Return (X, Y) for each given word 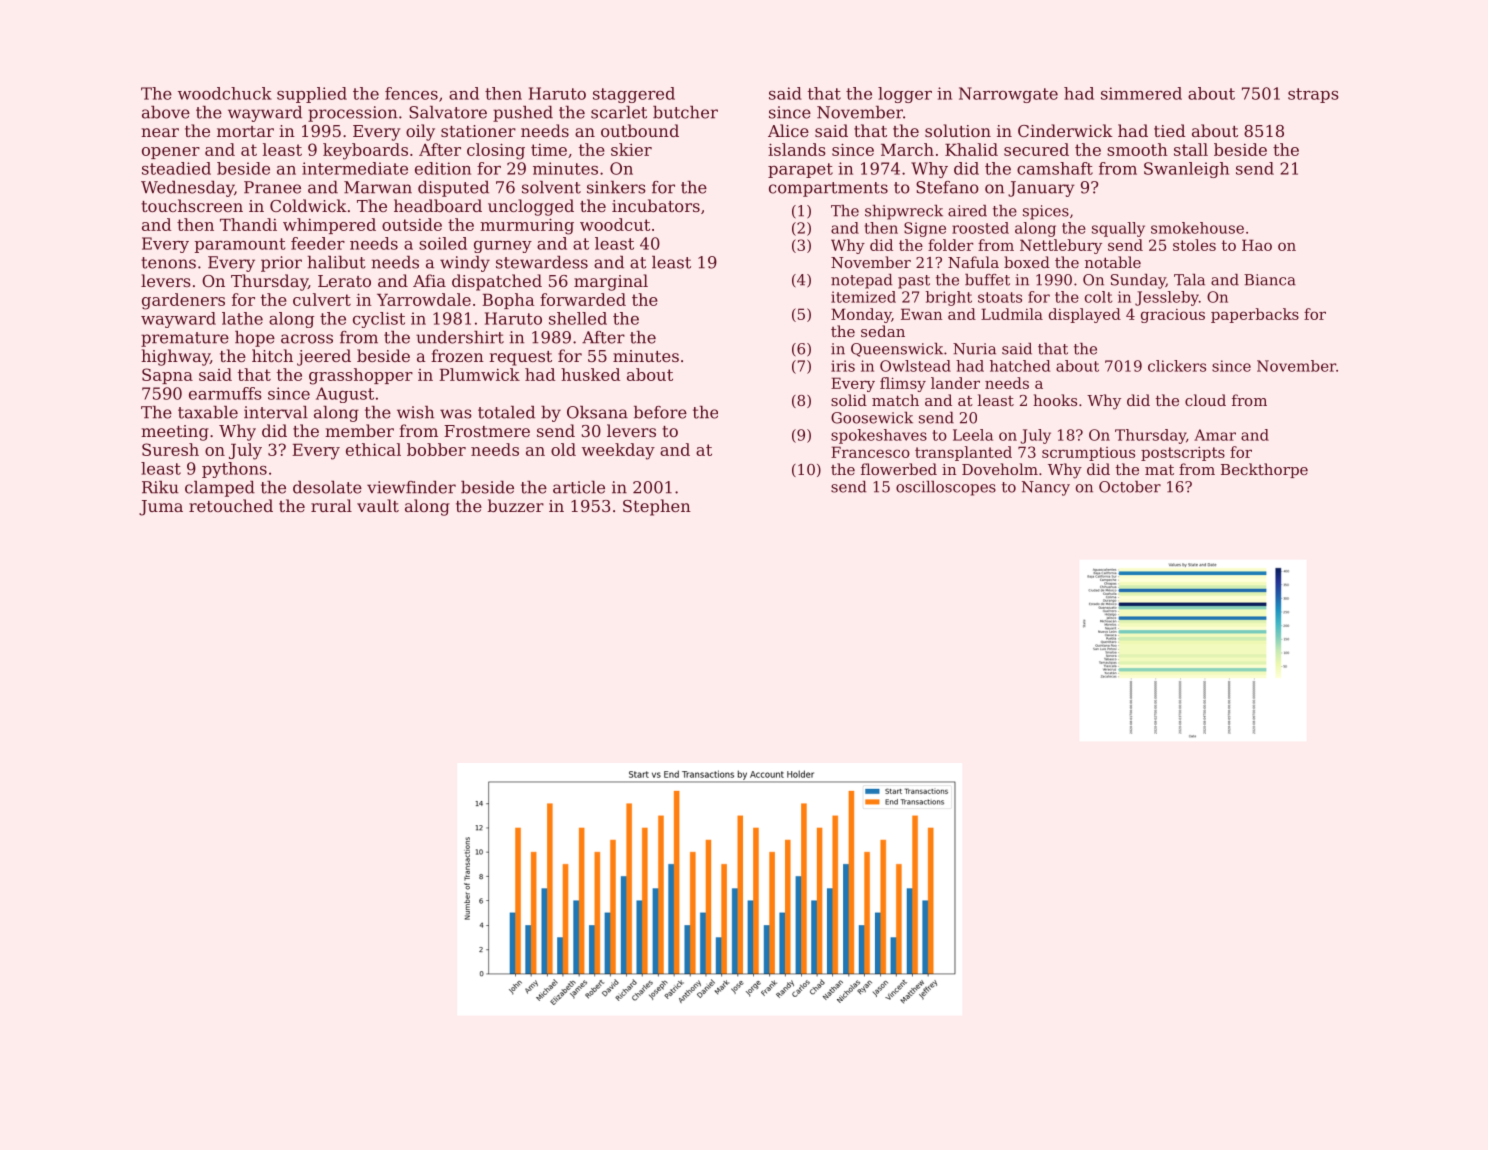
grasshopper (361, 376)
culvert (322, 299)
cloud (1205, 400)
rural (331, 505)
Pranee (272, 187)
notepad (862, 281)
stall (1191, 149)
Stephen (657, 507)
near (160, 132)
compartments (828, 189)
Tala (1189, 280)
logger (905, 95)
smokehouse (1197, 228)
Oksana (597, 412)
